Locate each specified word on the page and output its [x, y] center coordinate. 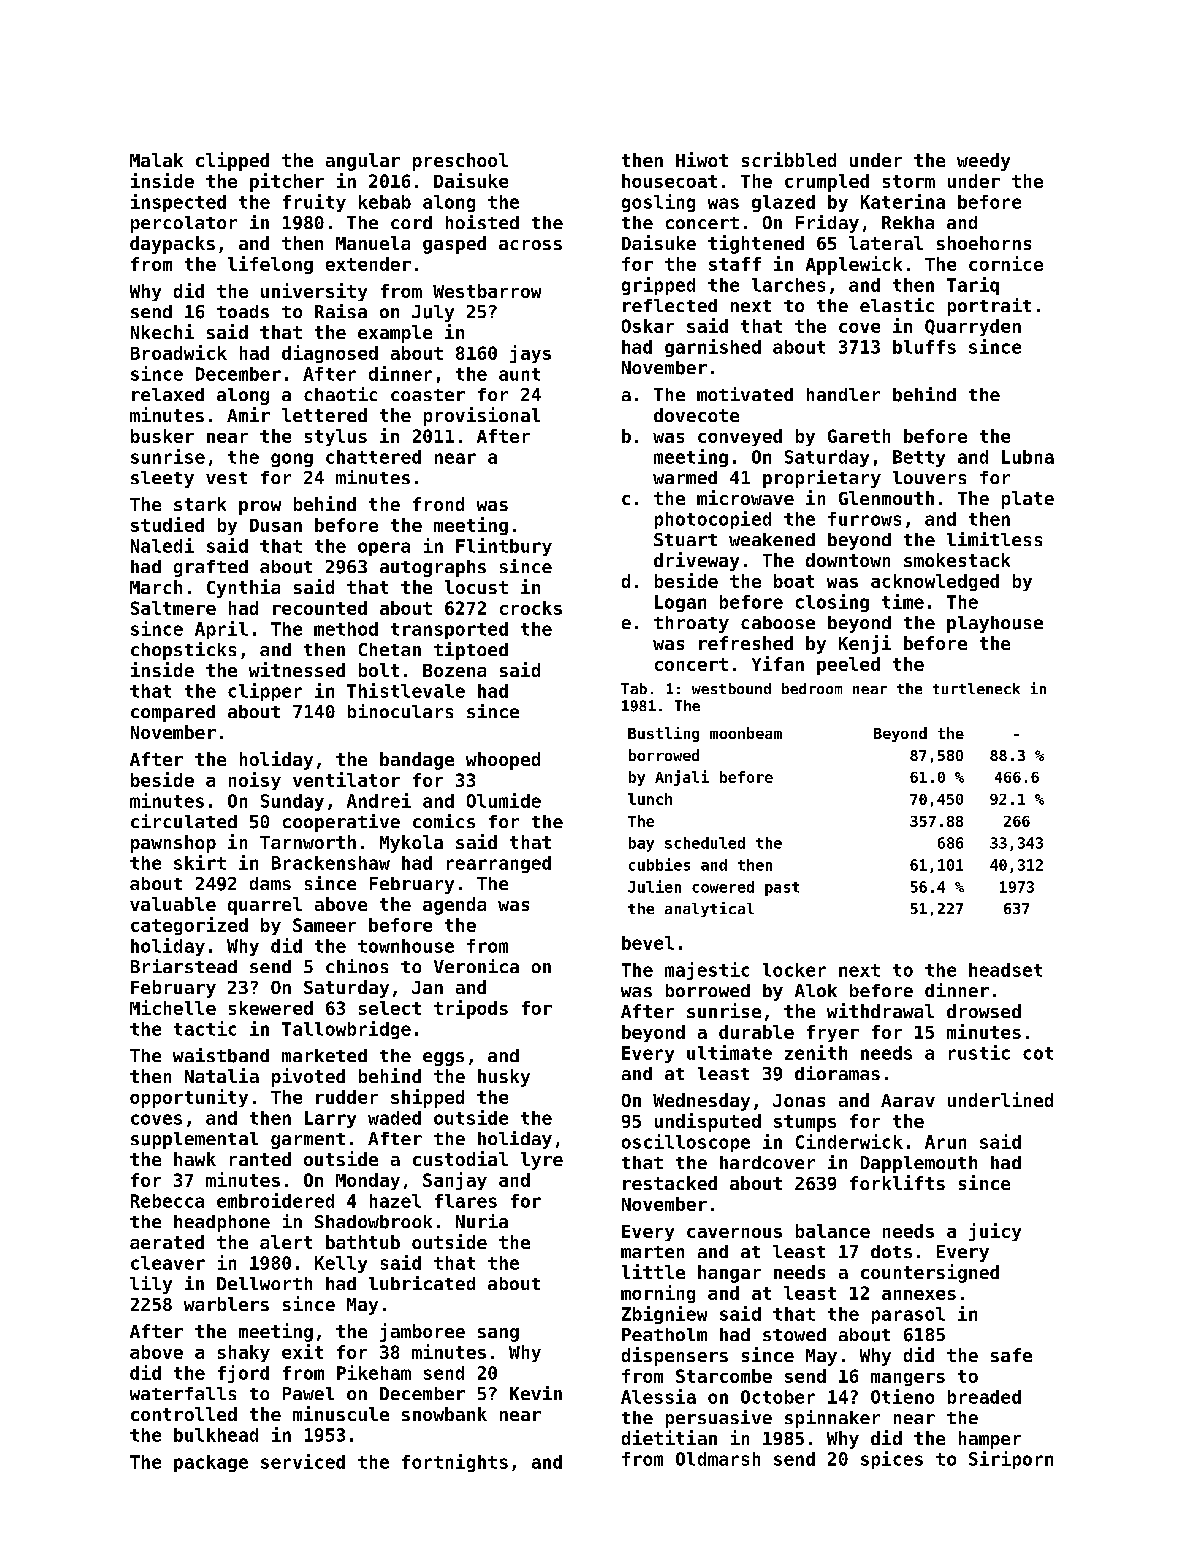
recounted [320, 608]
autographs [433, 568]
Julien [654, 886]
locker [794, 970]
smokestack [957, 560]
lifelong [270, 265]
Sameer [324, 925]
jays [530, 354]
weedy [983, 162]
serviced [303, 1461]
